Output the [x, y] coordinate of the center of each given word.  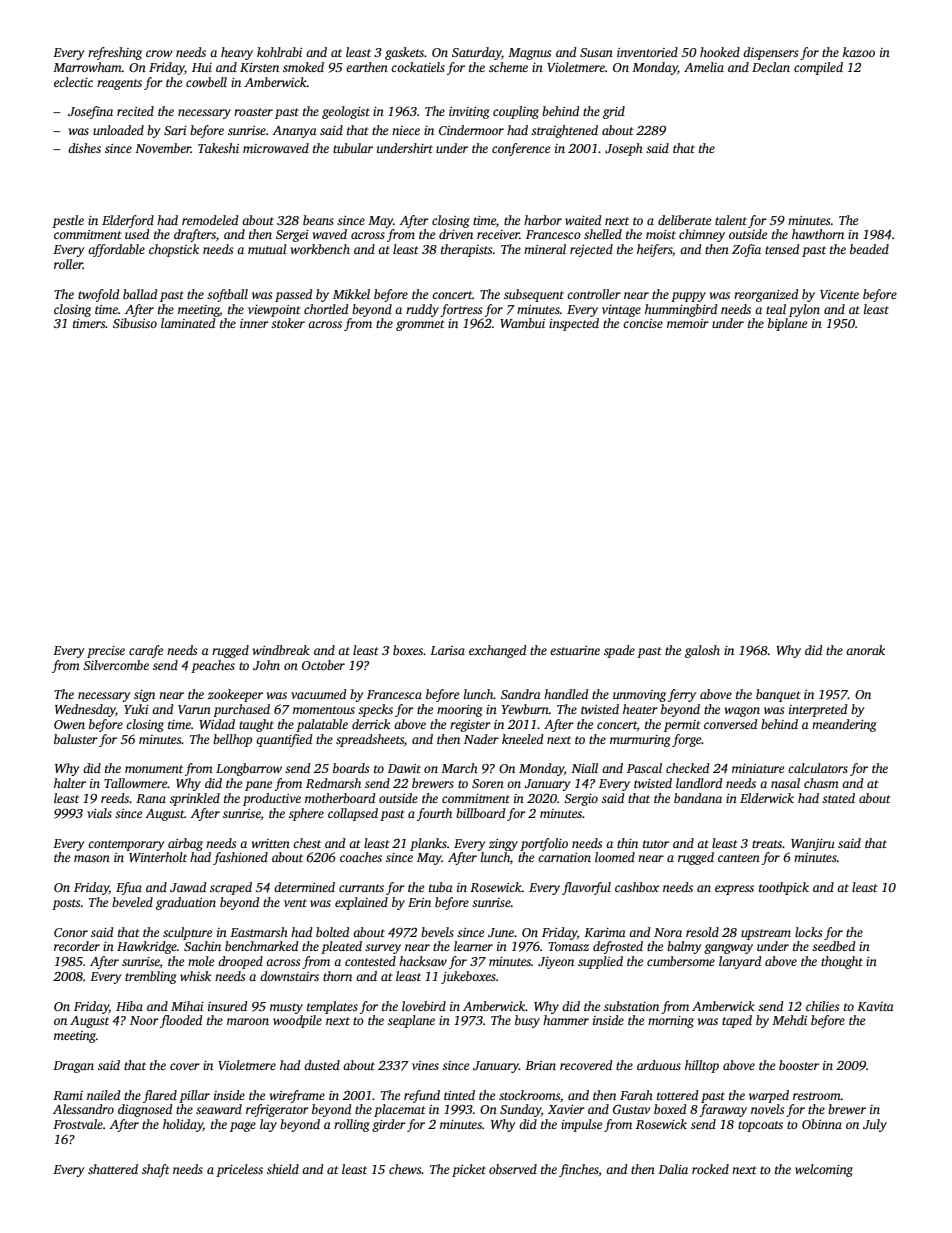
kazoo [859, 52]
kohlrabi [279, 52]
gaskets [404, 53]
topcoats [760, 1126]
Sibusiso [135, 323]
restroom [817, 1096]
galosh [702, 651]
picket [469, 1170]
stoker [288, 323]
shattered [113, 1169]
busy [527, 1021]
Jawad [188, 887]
